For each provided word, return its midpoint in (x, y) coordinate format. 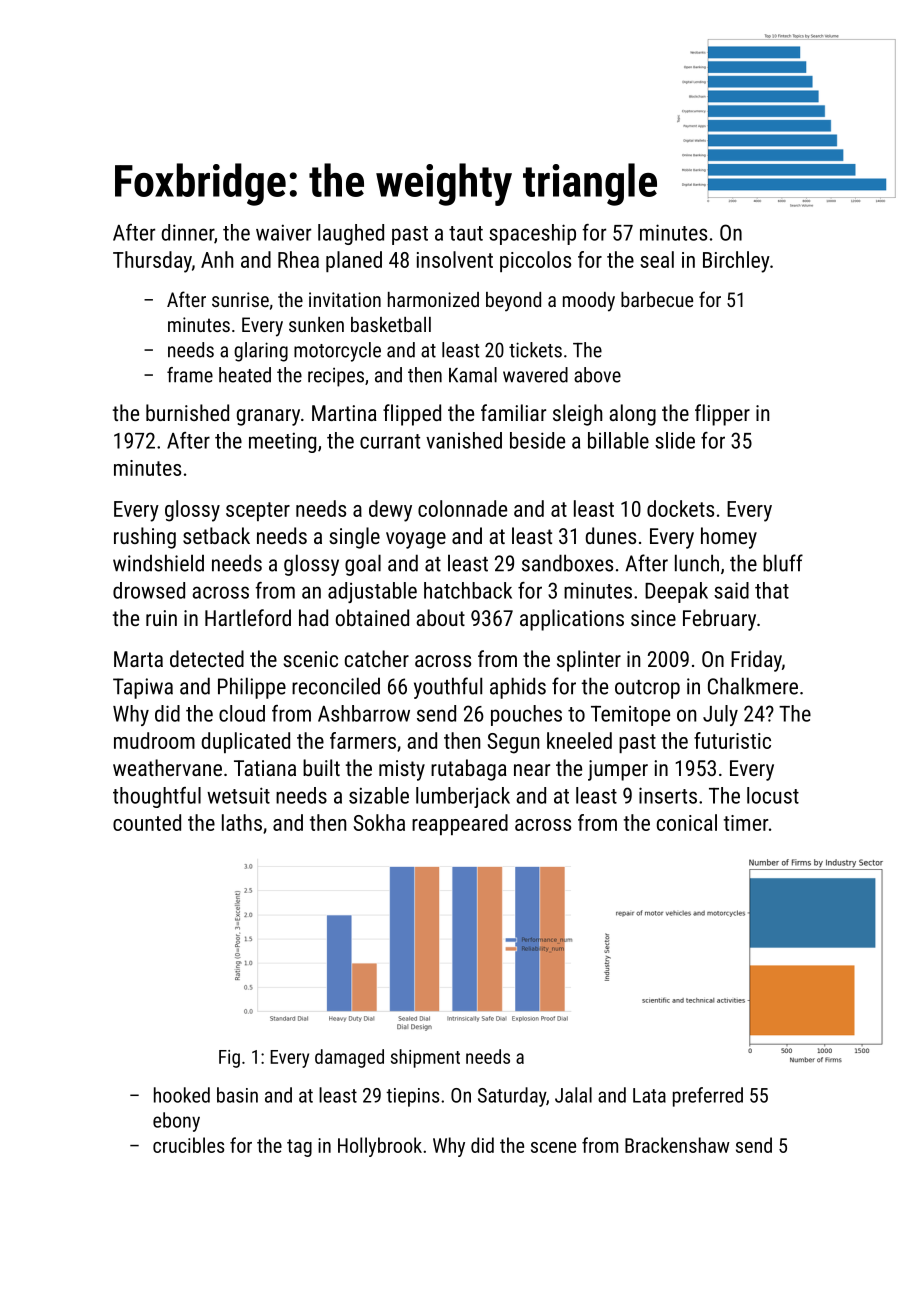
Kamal (473, 375)
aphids (518, 688)
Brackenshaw (677, 1145)
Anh (217, 259)
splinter (589, 661)
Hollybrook (380, 1147)
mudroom (154, 740)
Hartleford (248, 617)
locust (773, 795)
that (772, 590)
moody (589, 302)
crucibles (188, 1145)
